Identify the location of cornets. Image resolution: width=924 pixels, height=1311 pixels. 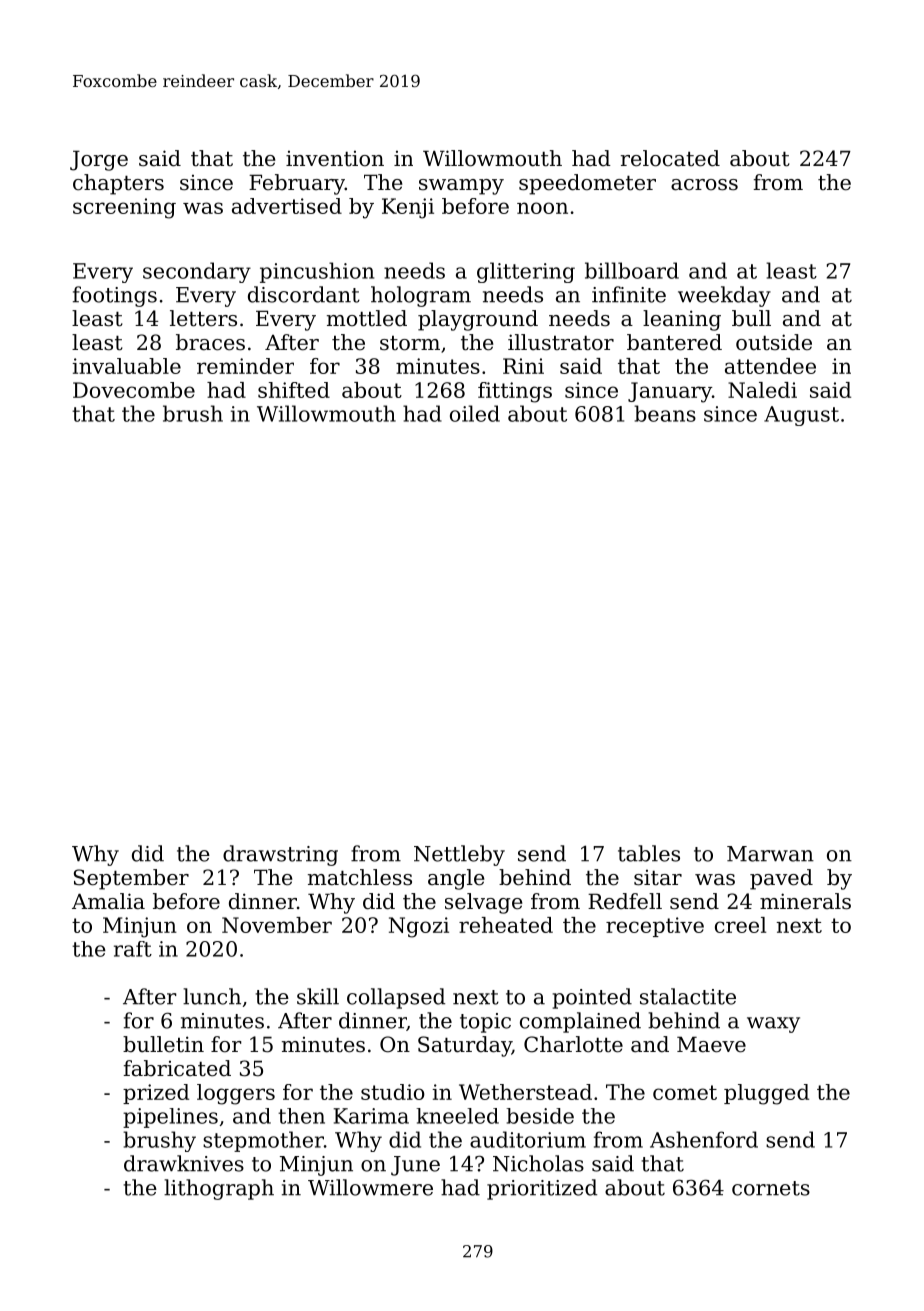
(771, 1188).
